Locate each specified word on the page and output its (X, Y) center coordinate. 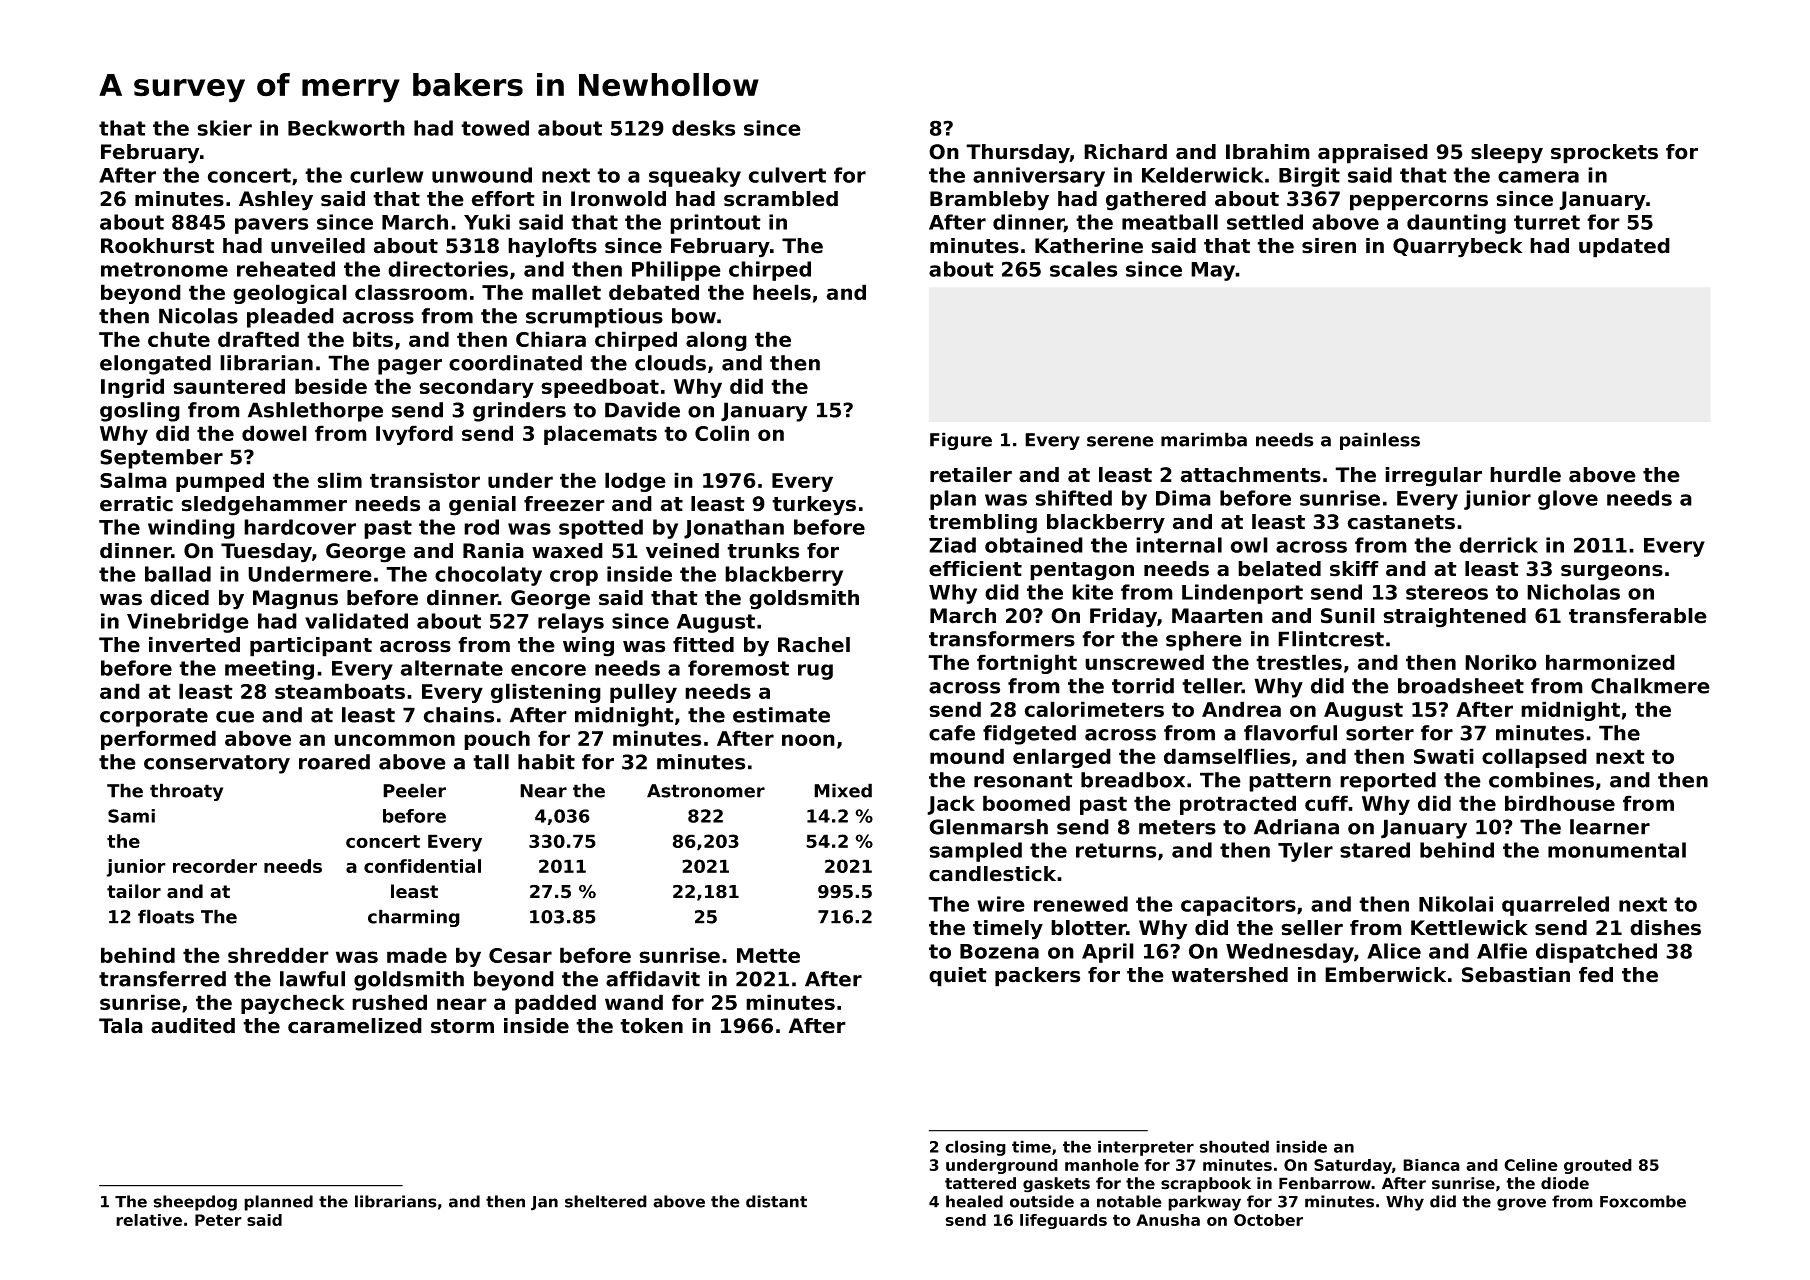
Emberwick (1385, 975)
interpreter (1146, 1148)
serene (1120, 441)
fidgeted (1029, 735)
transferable (1638, 616)
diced (179, 598)
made (417, 955)
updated (1624, 248)
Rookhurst (157, 246)
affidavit (653, 979)
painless (1380, 441)
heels (782, 292)
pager (410, 367)
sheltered (606, 1201)
